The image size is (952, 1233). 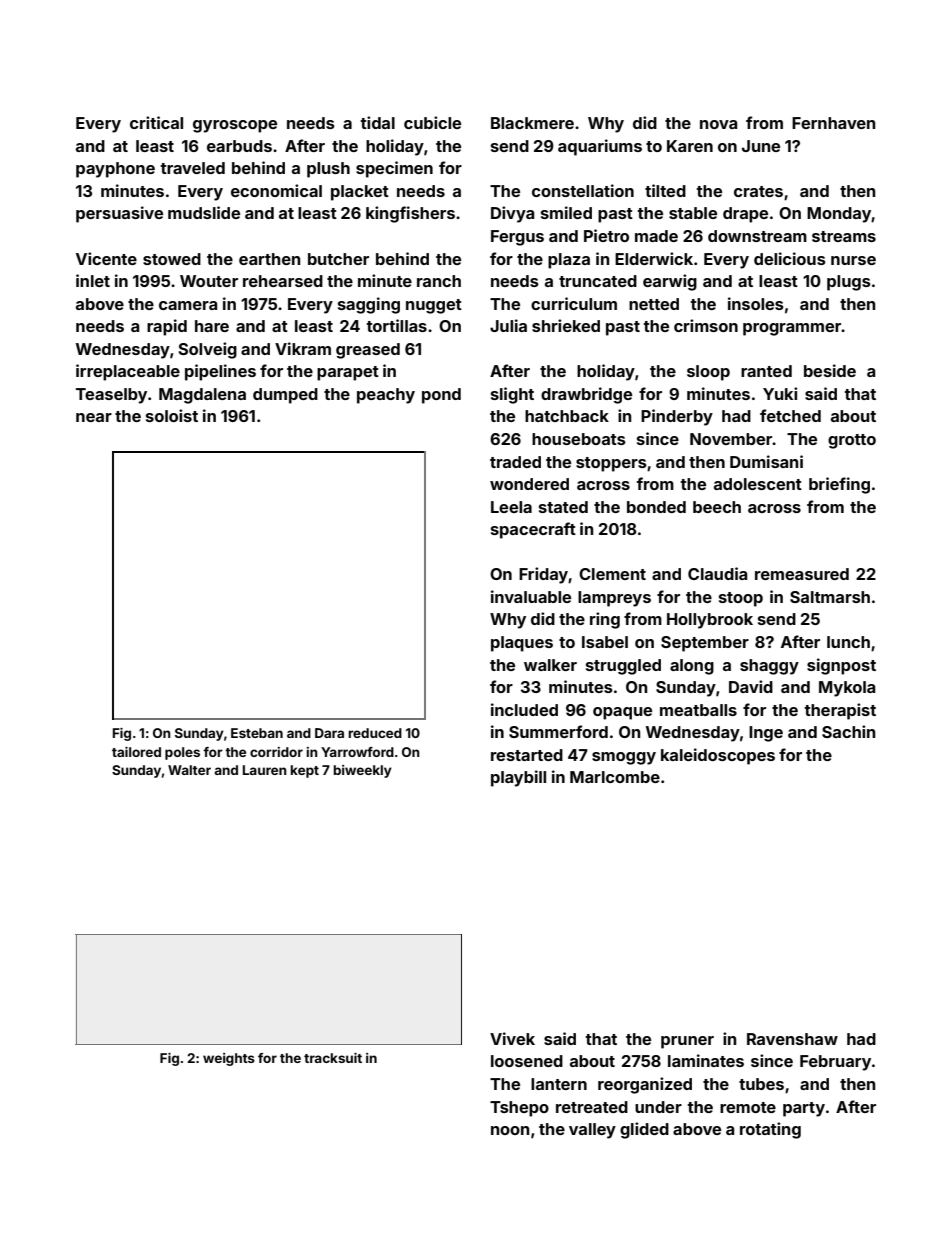 What do you see at coordinates (790, 415) in the image?
I see `fetched` at bounding box center [790, 415].
